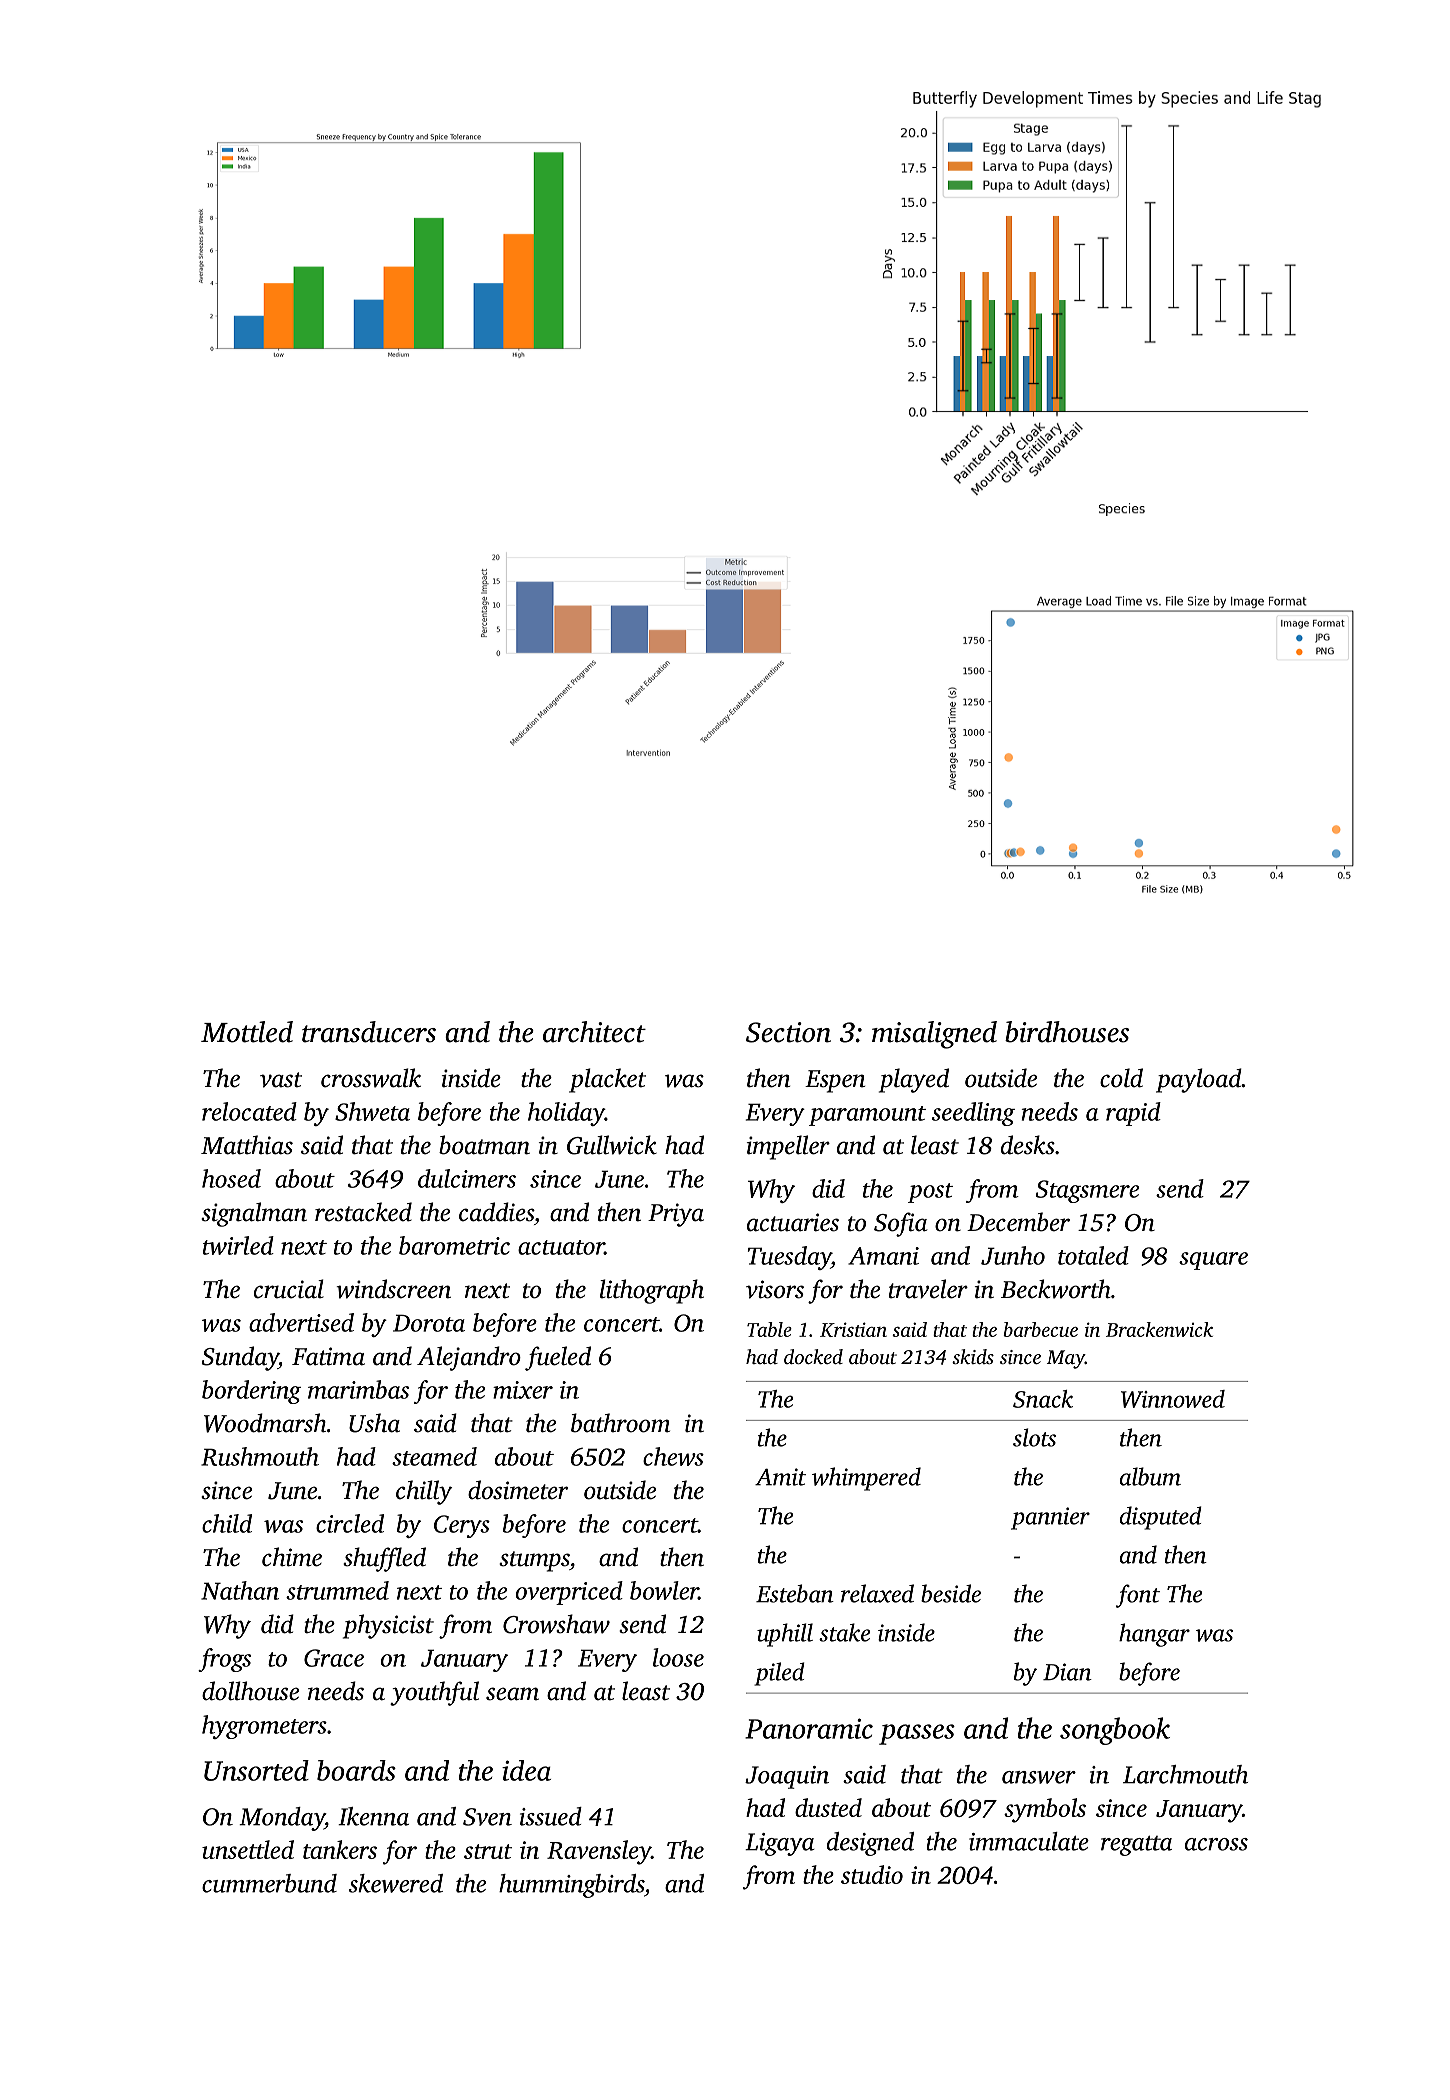 Image resolution: width=1450 pixels, height=2100 pixels. What do you see at coordinates (340, 1849) in the document?
I see `tankers` at bounding box center [340, 1849].
